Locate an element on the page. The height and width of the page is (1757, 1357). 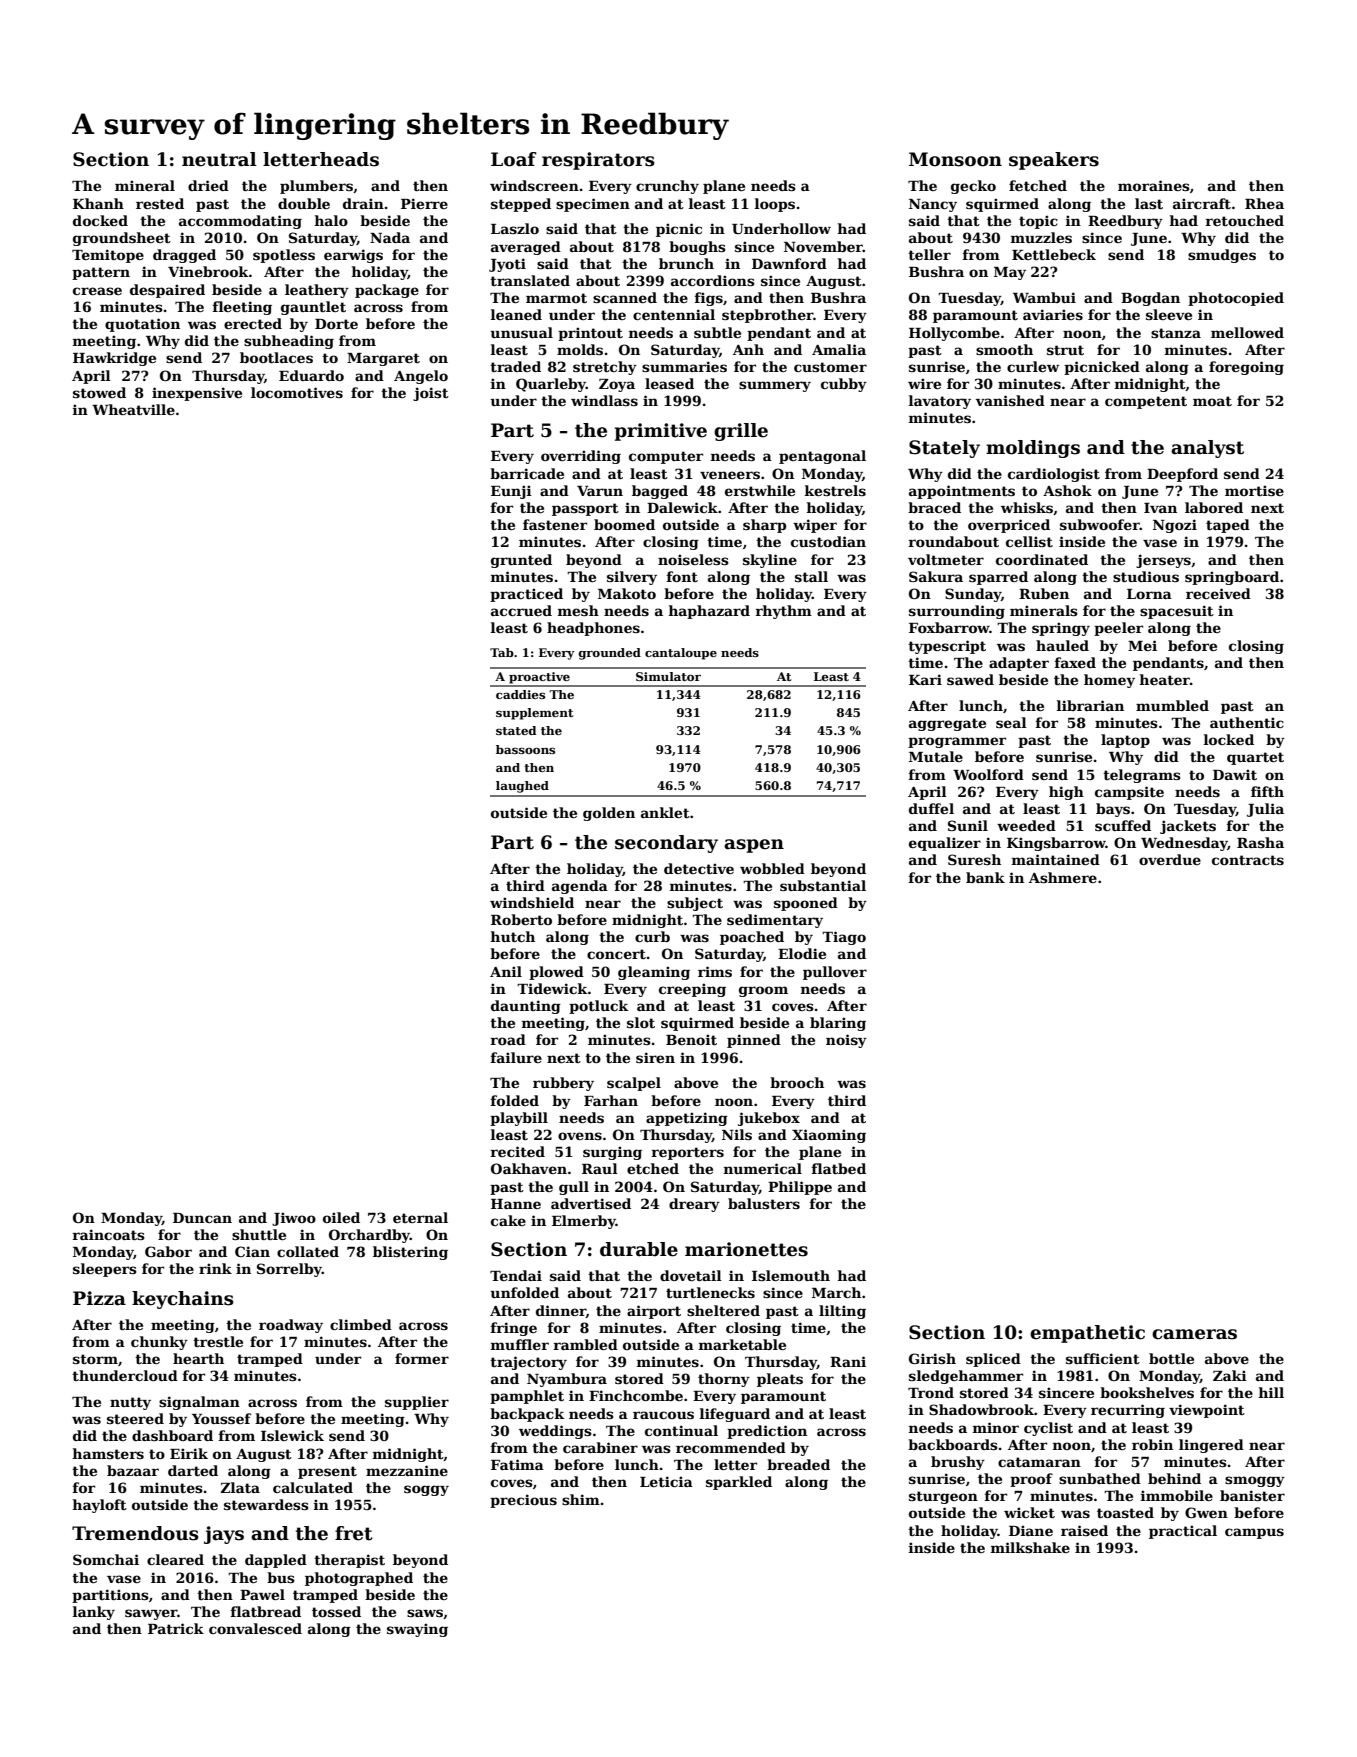
hamsters is located at coordinates (108, 1453).
